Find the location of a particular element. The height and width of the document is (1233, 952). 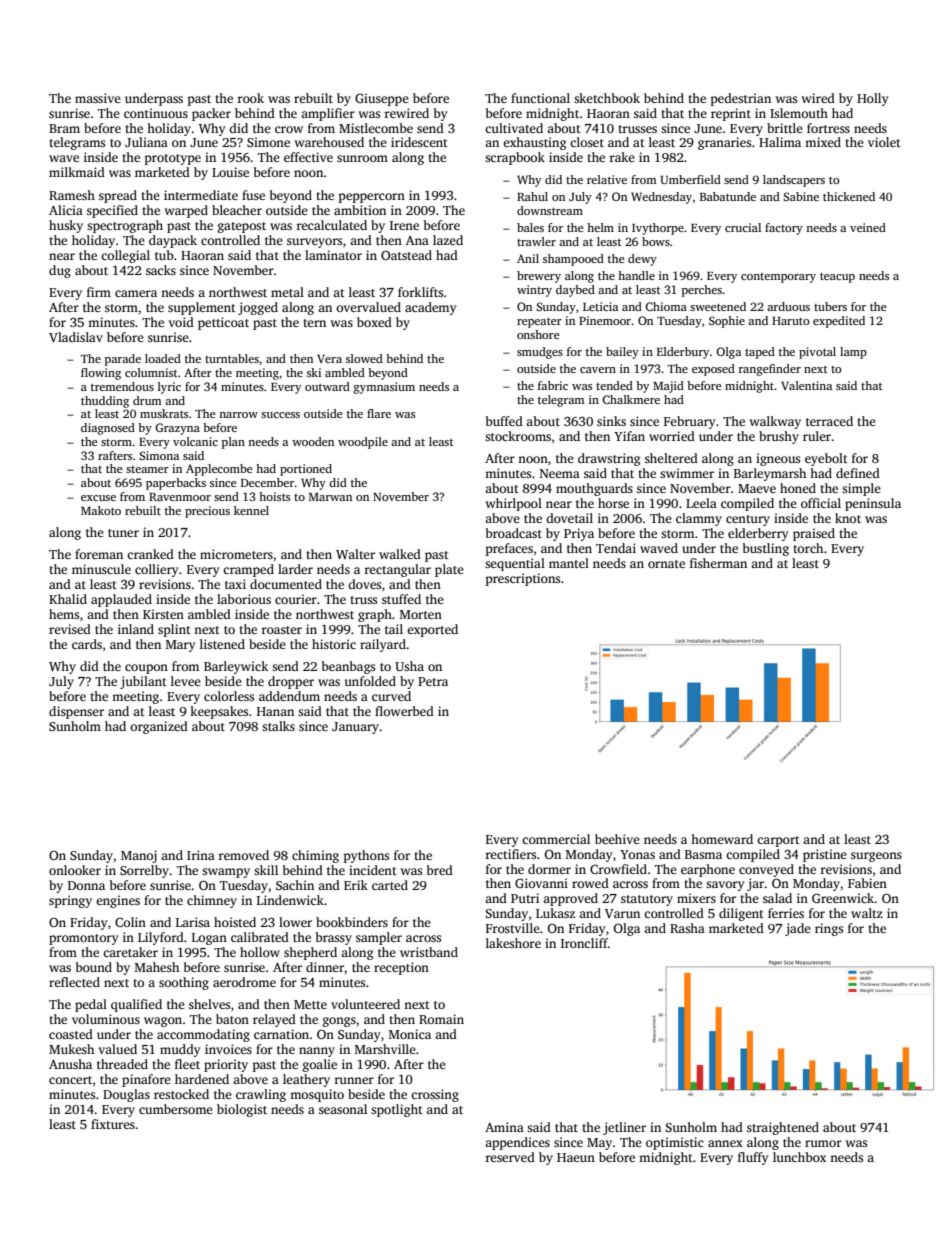

Petra is located at coordinates (433, 681).
